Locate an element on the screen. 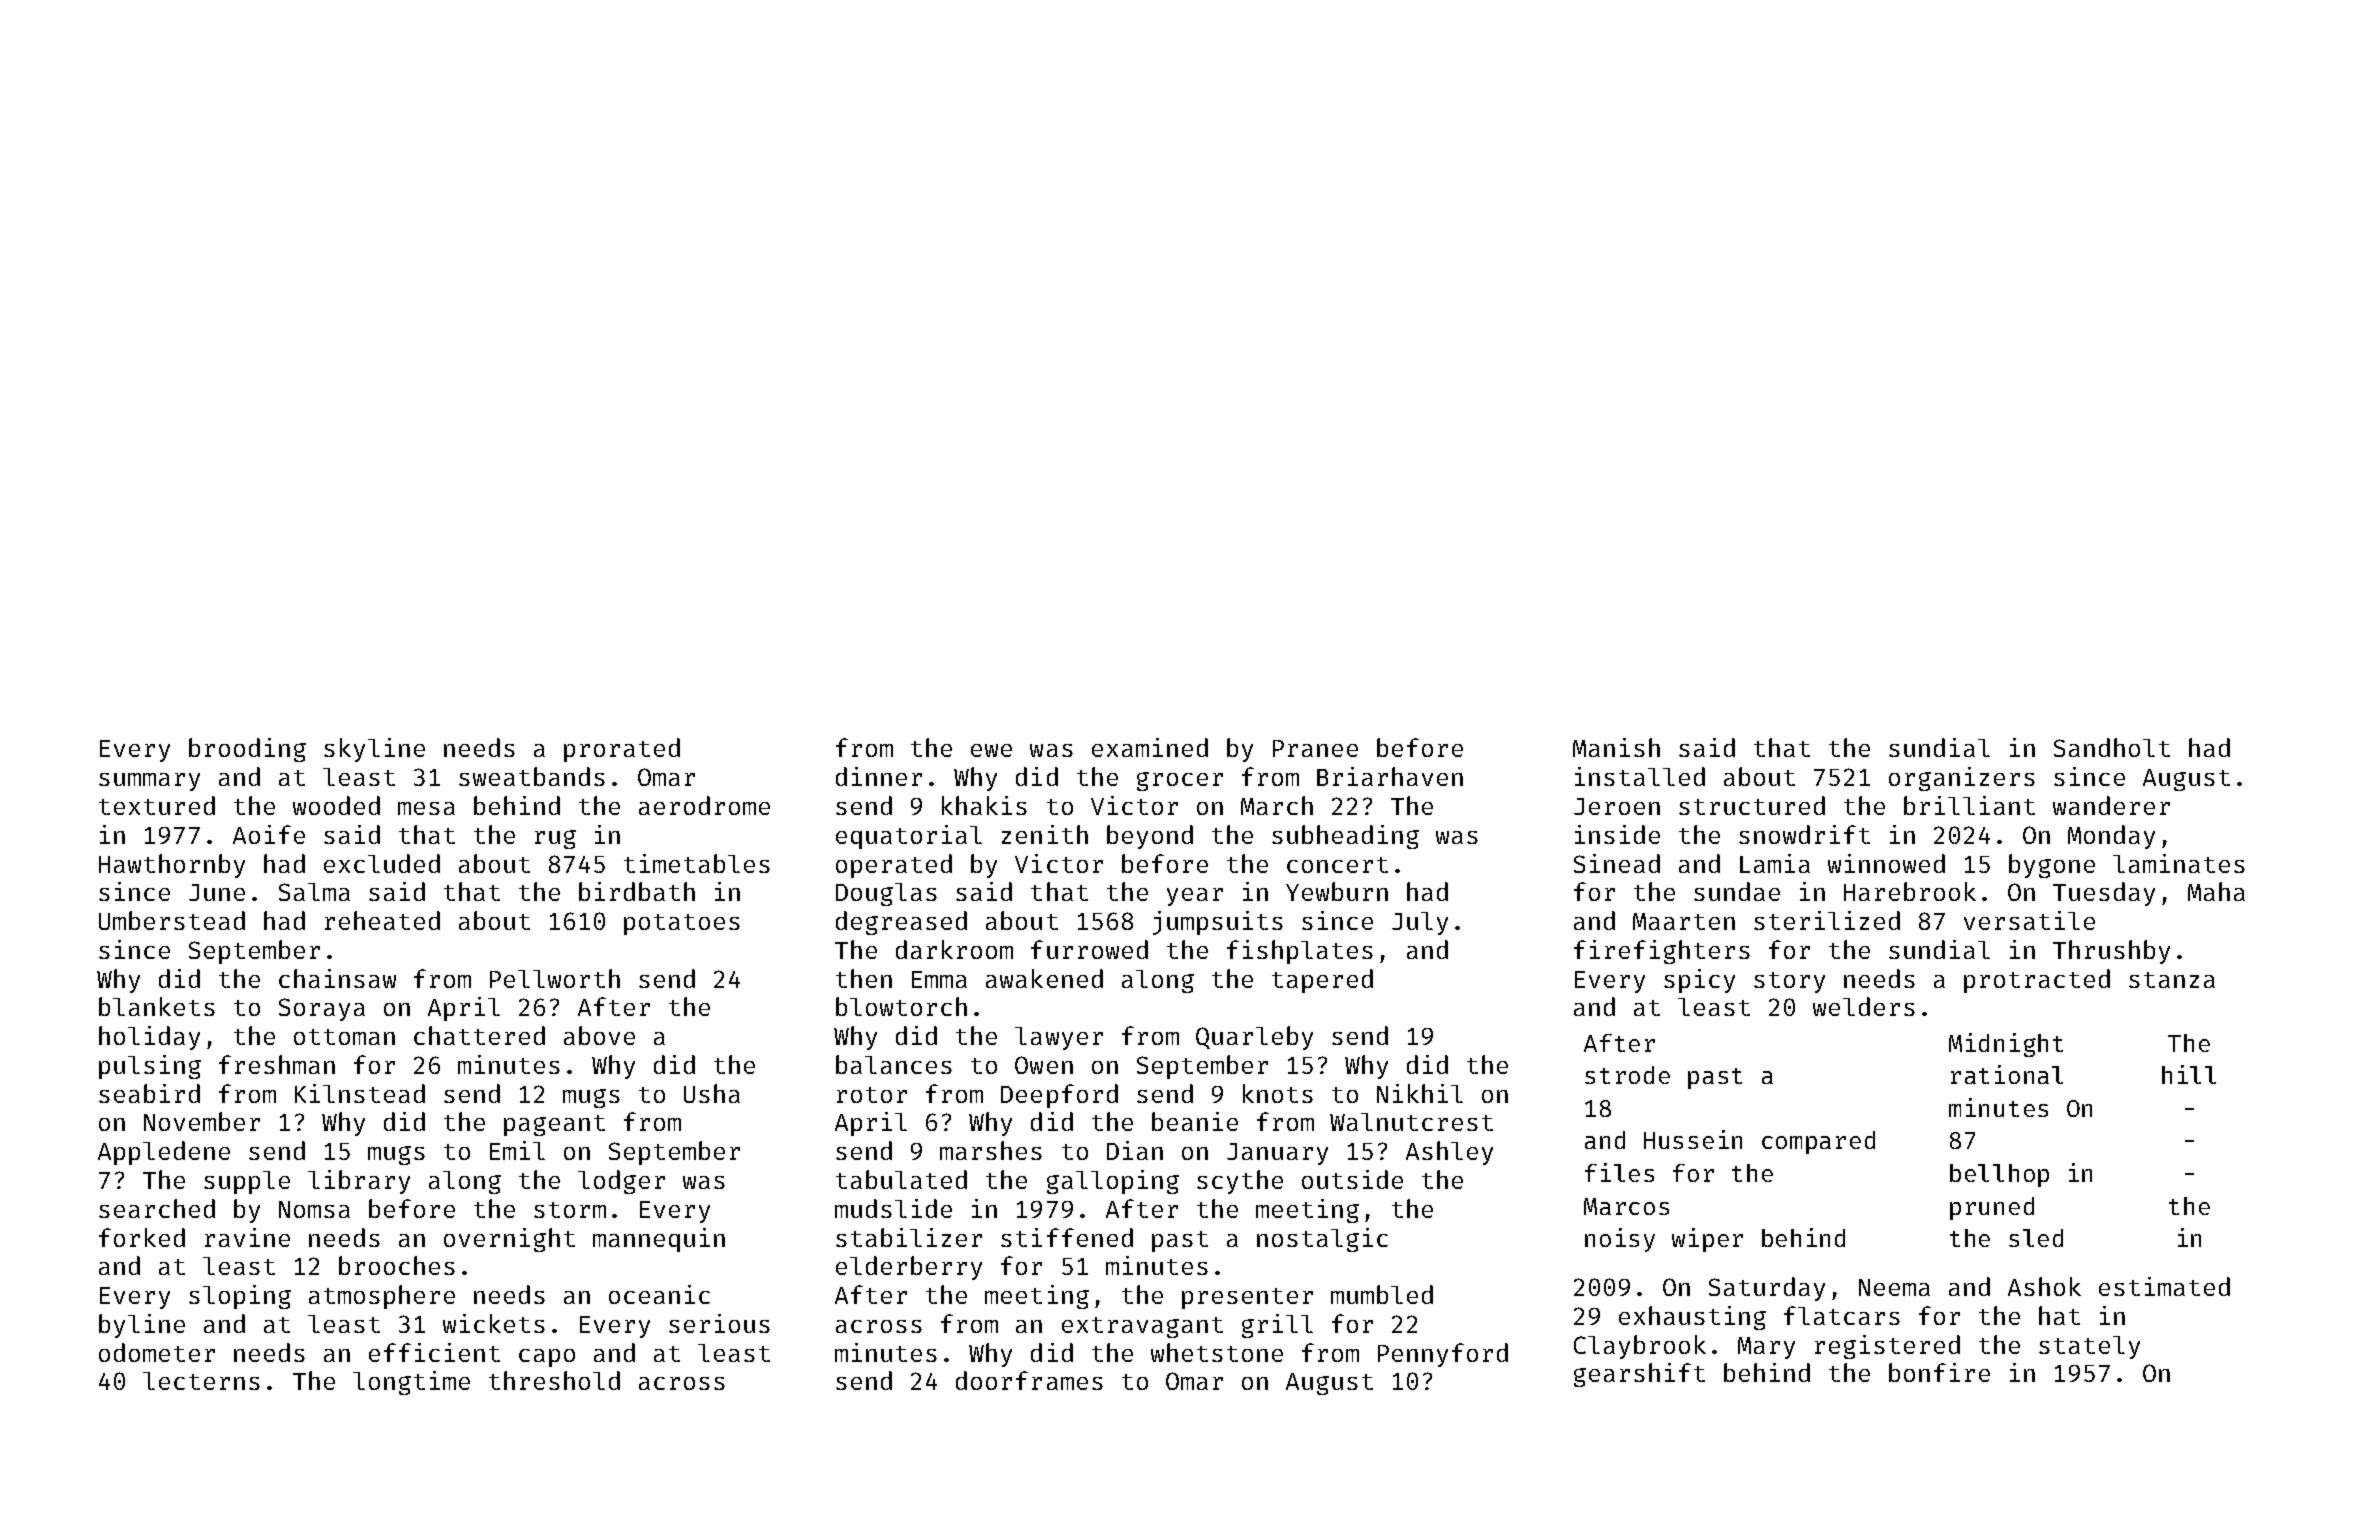  stabilizer is located at coordinates (909, 1237).
